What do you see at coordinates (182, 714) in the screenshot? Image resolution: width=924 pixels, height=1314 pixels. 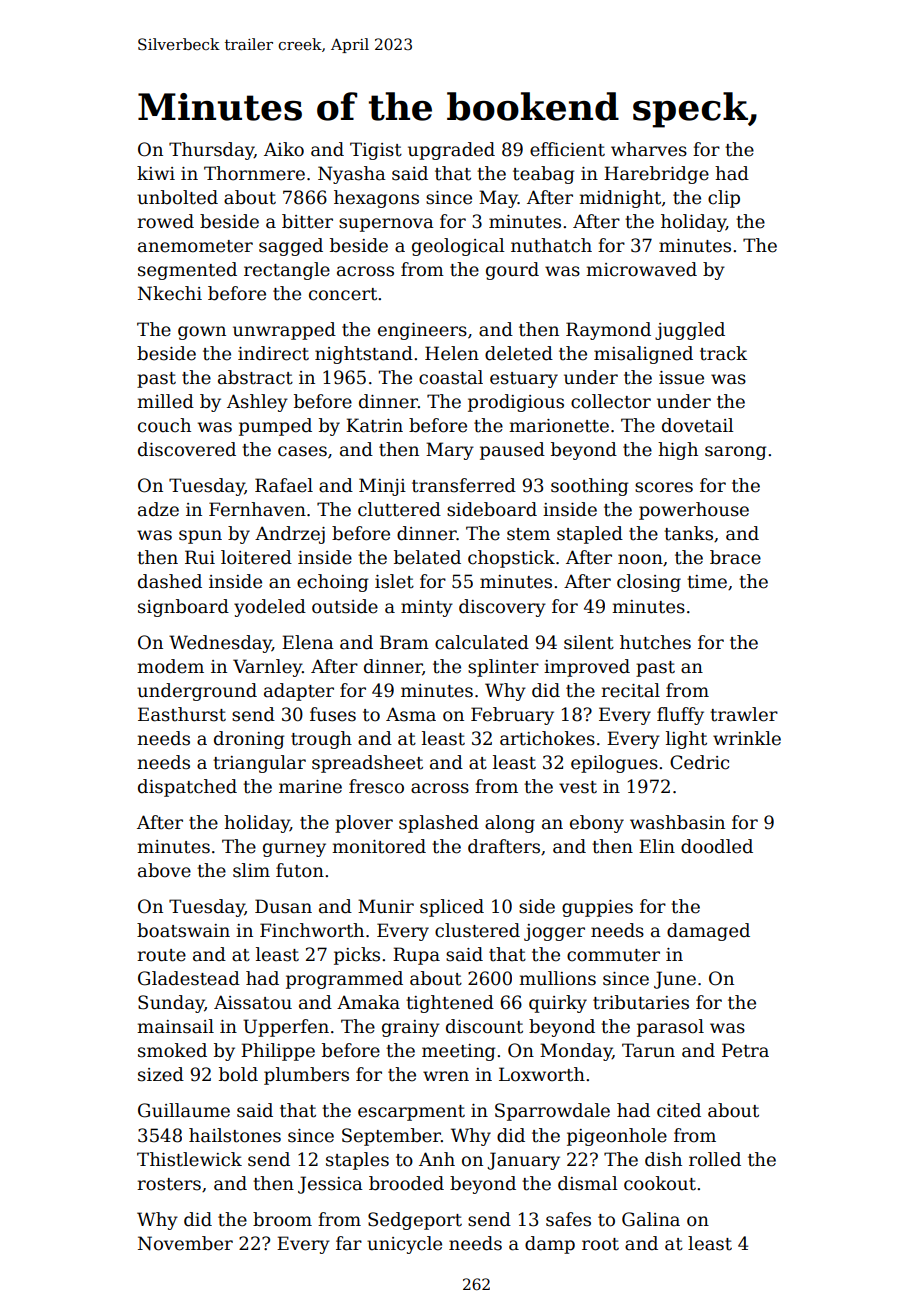 I see `Easthurst` at bounding box center [182, 714].
